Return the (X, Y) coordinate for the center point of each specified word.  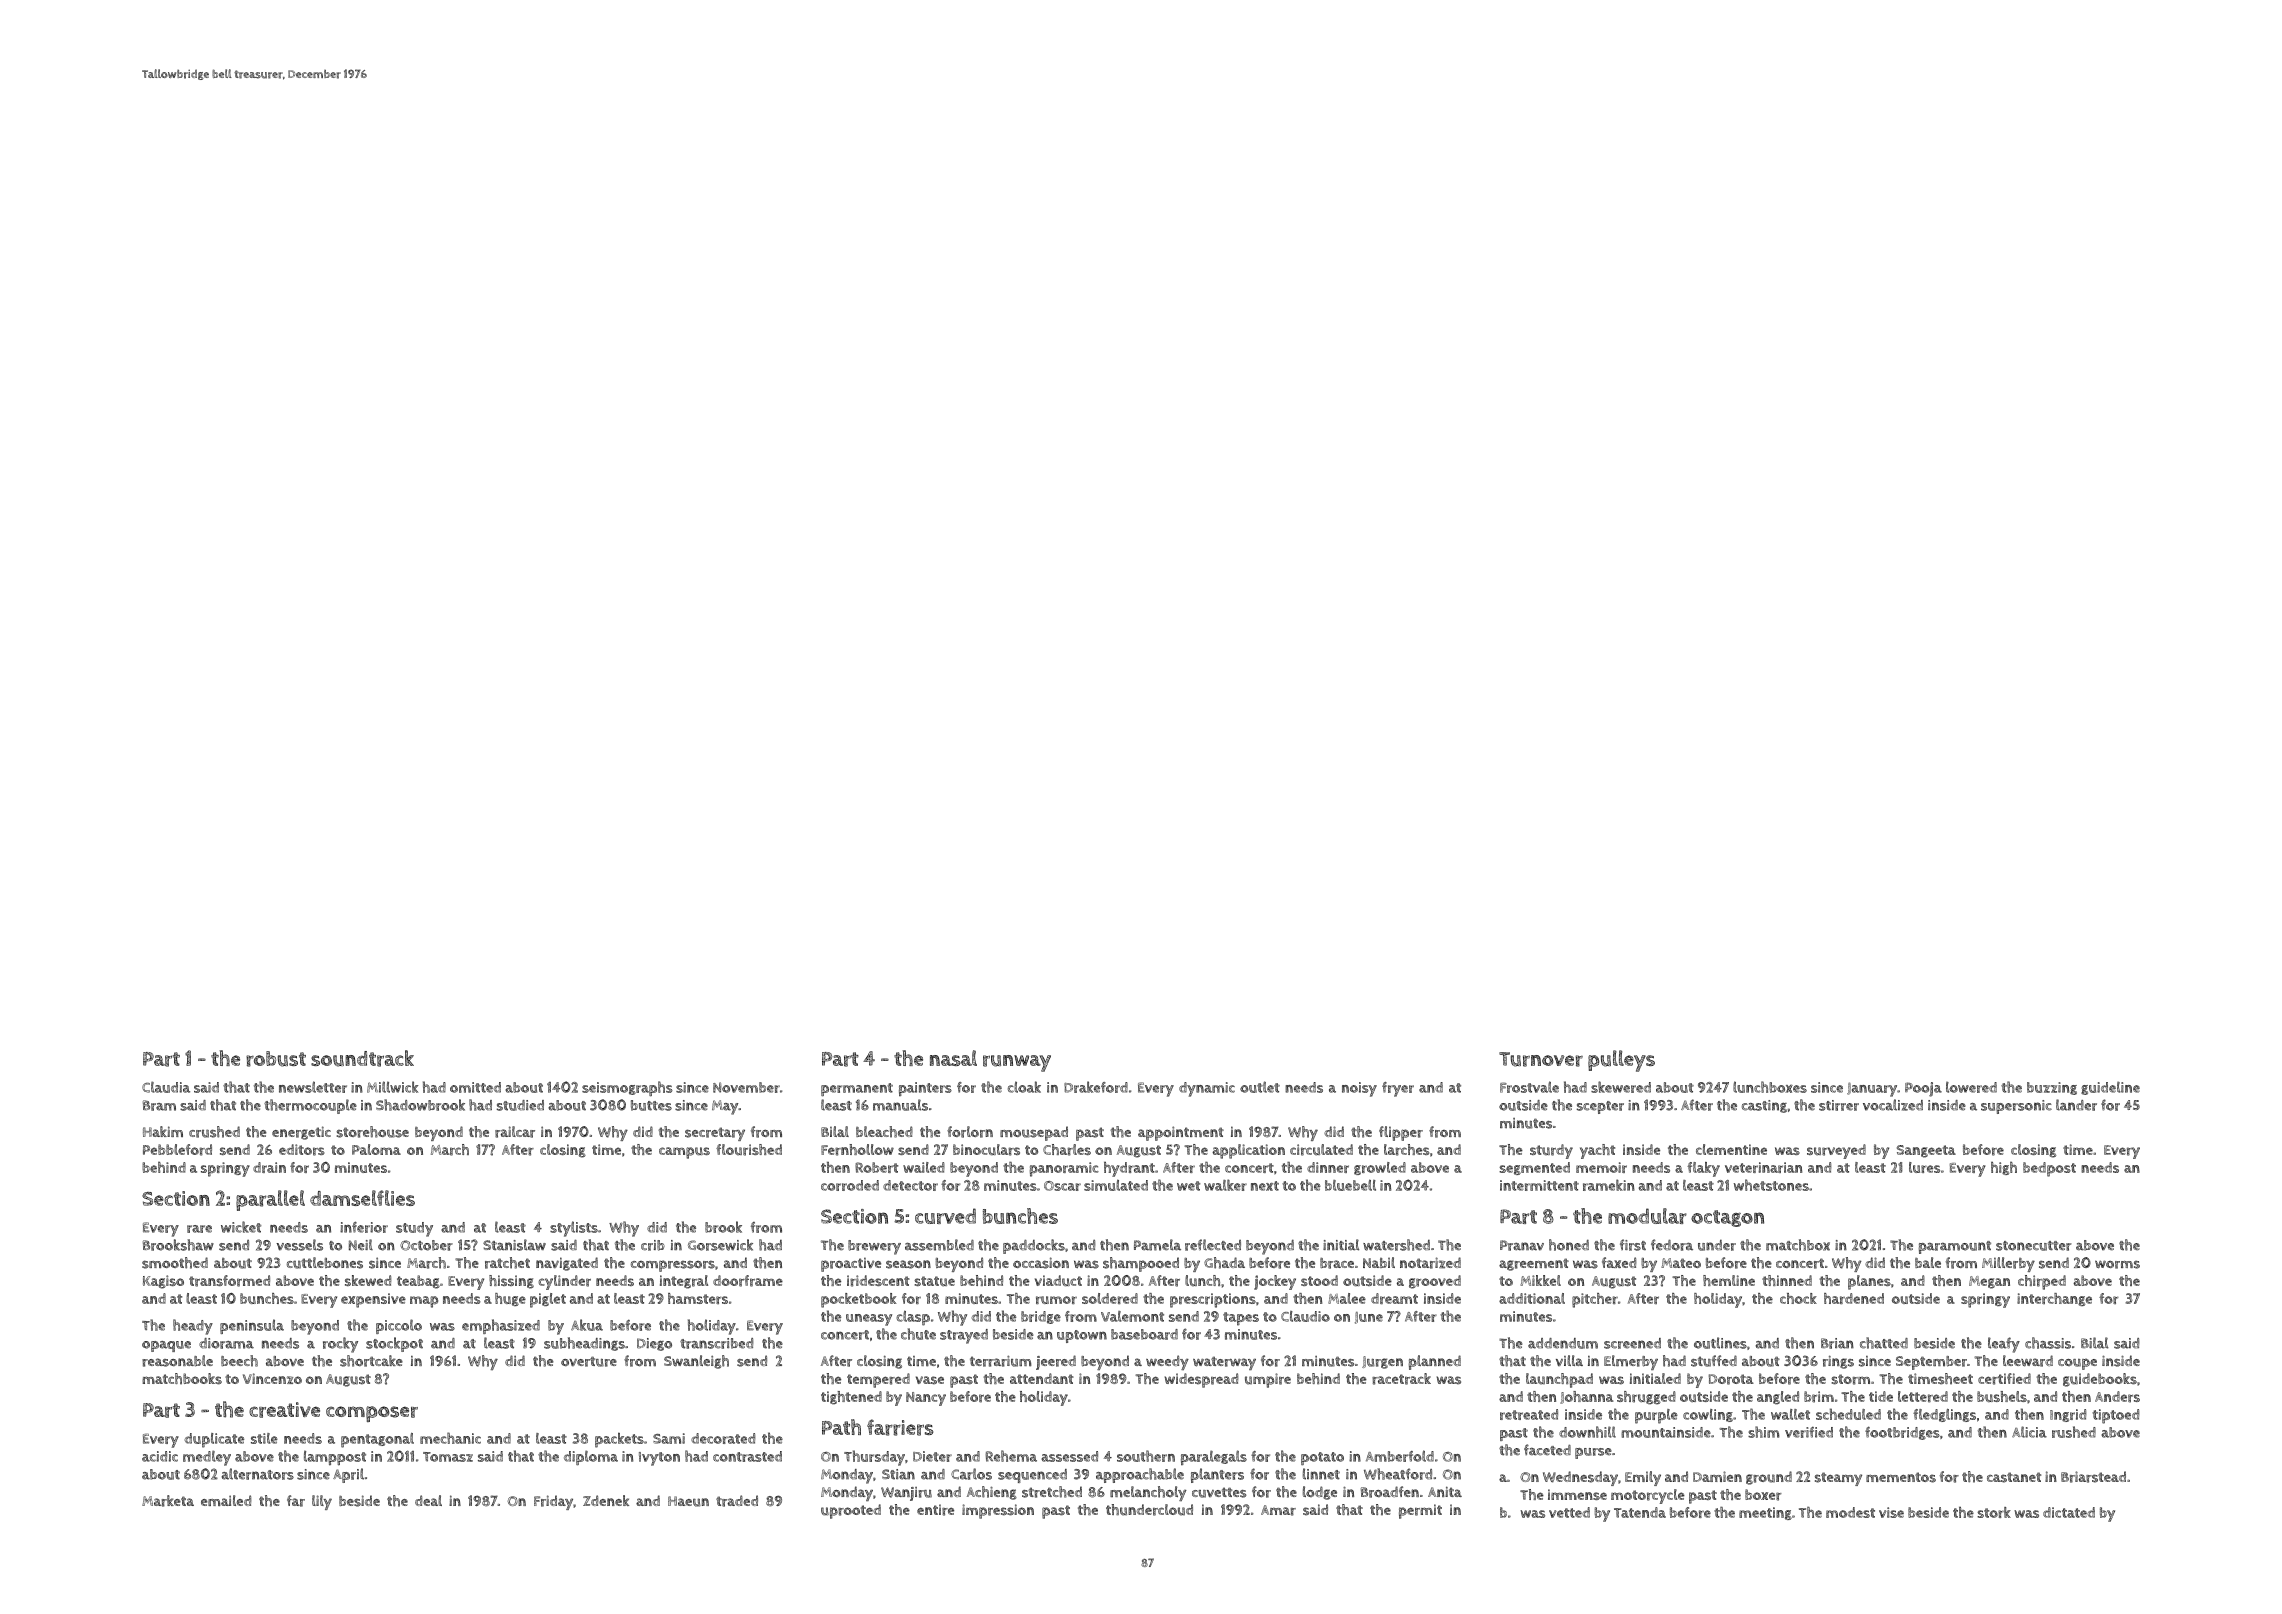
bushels (2002, 1396)
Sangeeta (1926, 1151)
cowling (1708, 1415)
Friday (553, 1502)
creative (284, 1410)
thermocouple (310, 1106)
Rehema (1011, 1456)
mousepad (1034, 1133)
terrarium (1001, 1361)
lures (1924, 1167)
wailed (924, 1167)
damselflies (362, 1198)
